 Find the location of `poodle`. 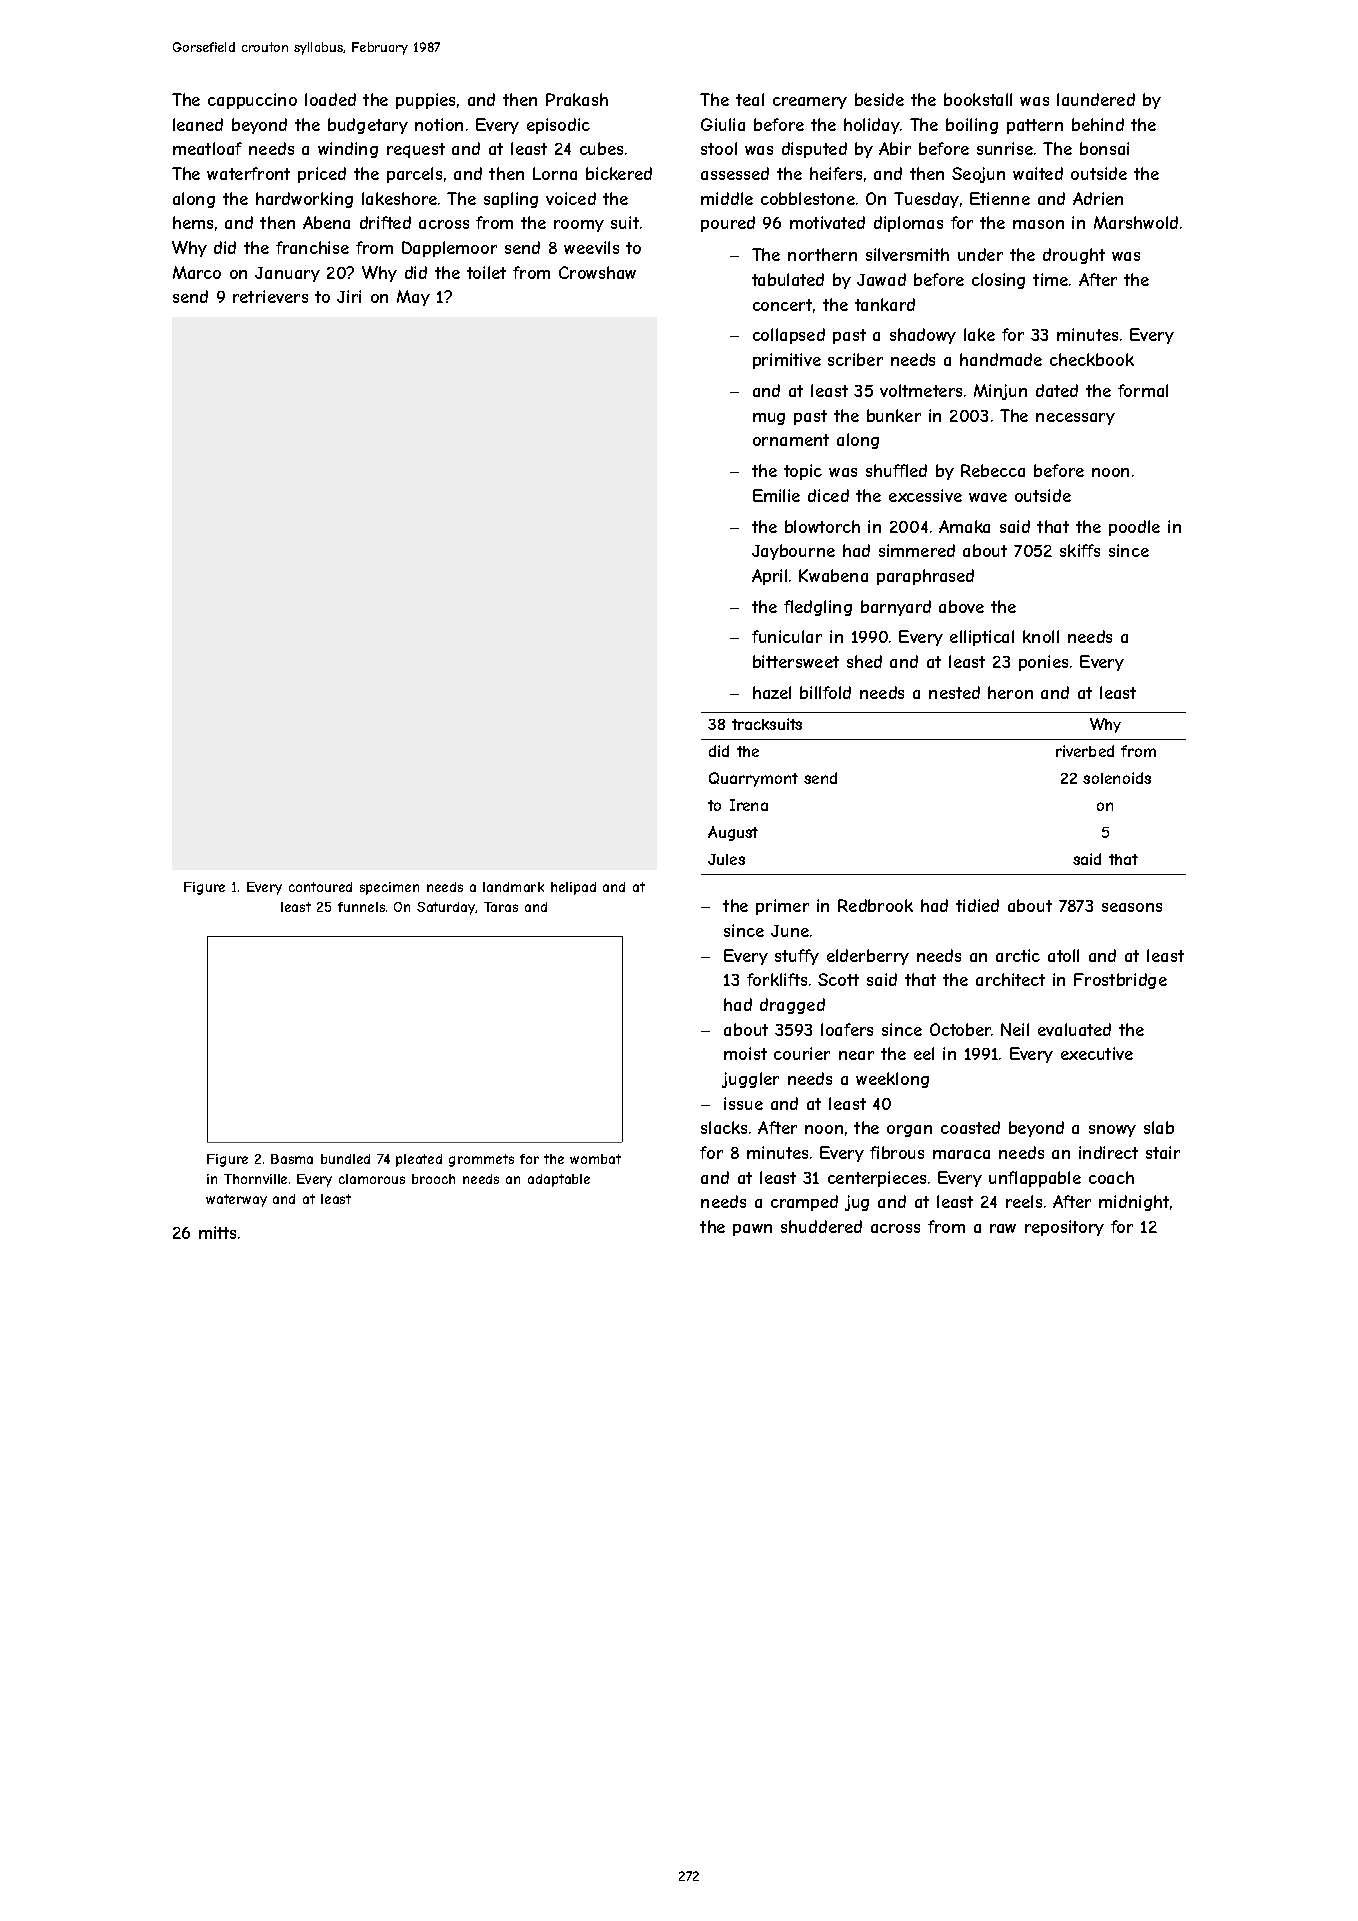

poodle is located at coordinates (1134, 528).
